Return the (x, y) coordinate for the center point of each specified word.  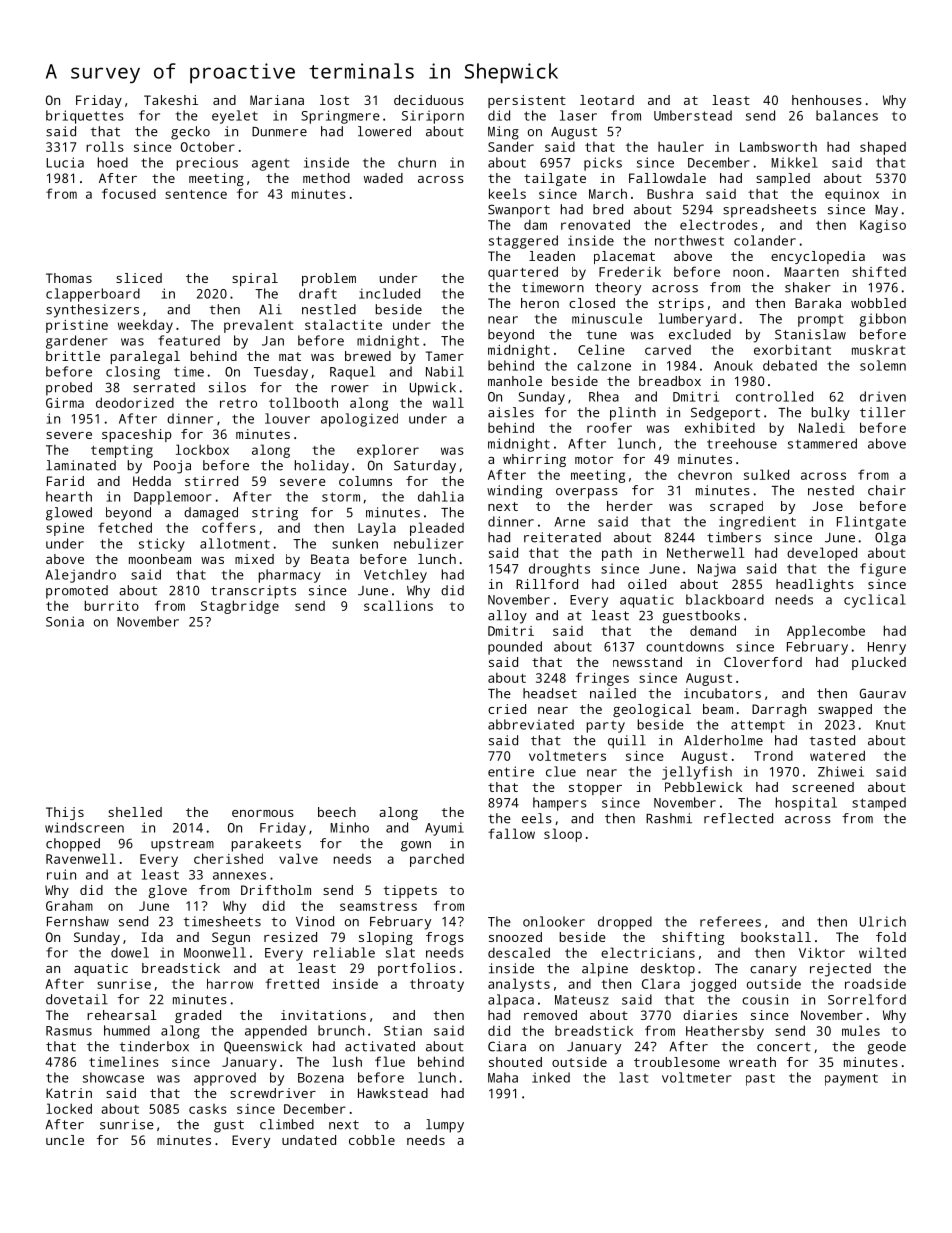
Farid (65, 481)
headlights (815, 585)
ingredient (757, 523)
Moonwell (215, 952)
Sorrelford (867, 999)
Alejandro (81, 576)
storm (341, 497)
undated (309, 1140)
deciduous (429, 100)
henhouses (827, 100)
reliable (344, 952)
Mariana (277, 100)
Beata (330, 559)
